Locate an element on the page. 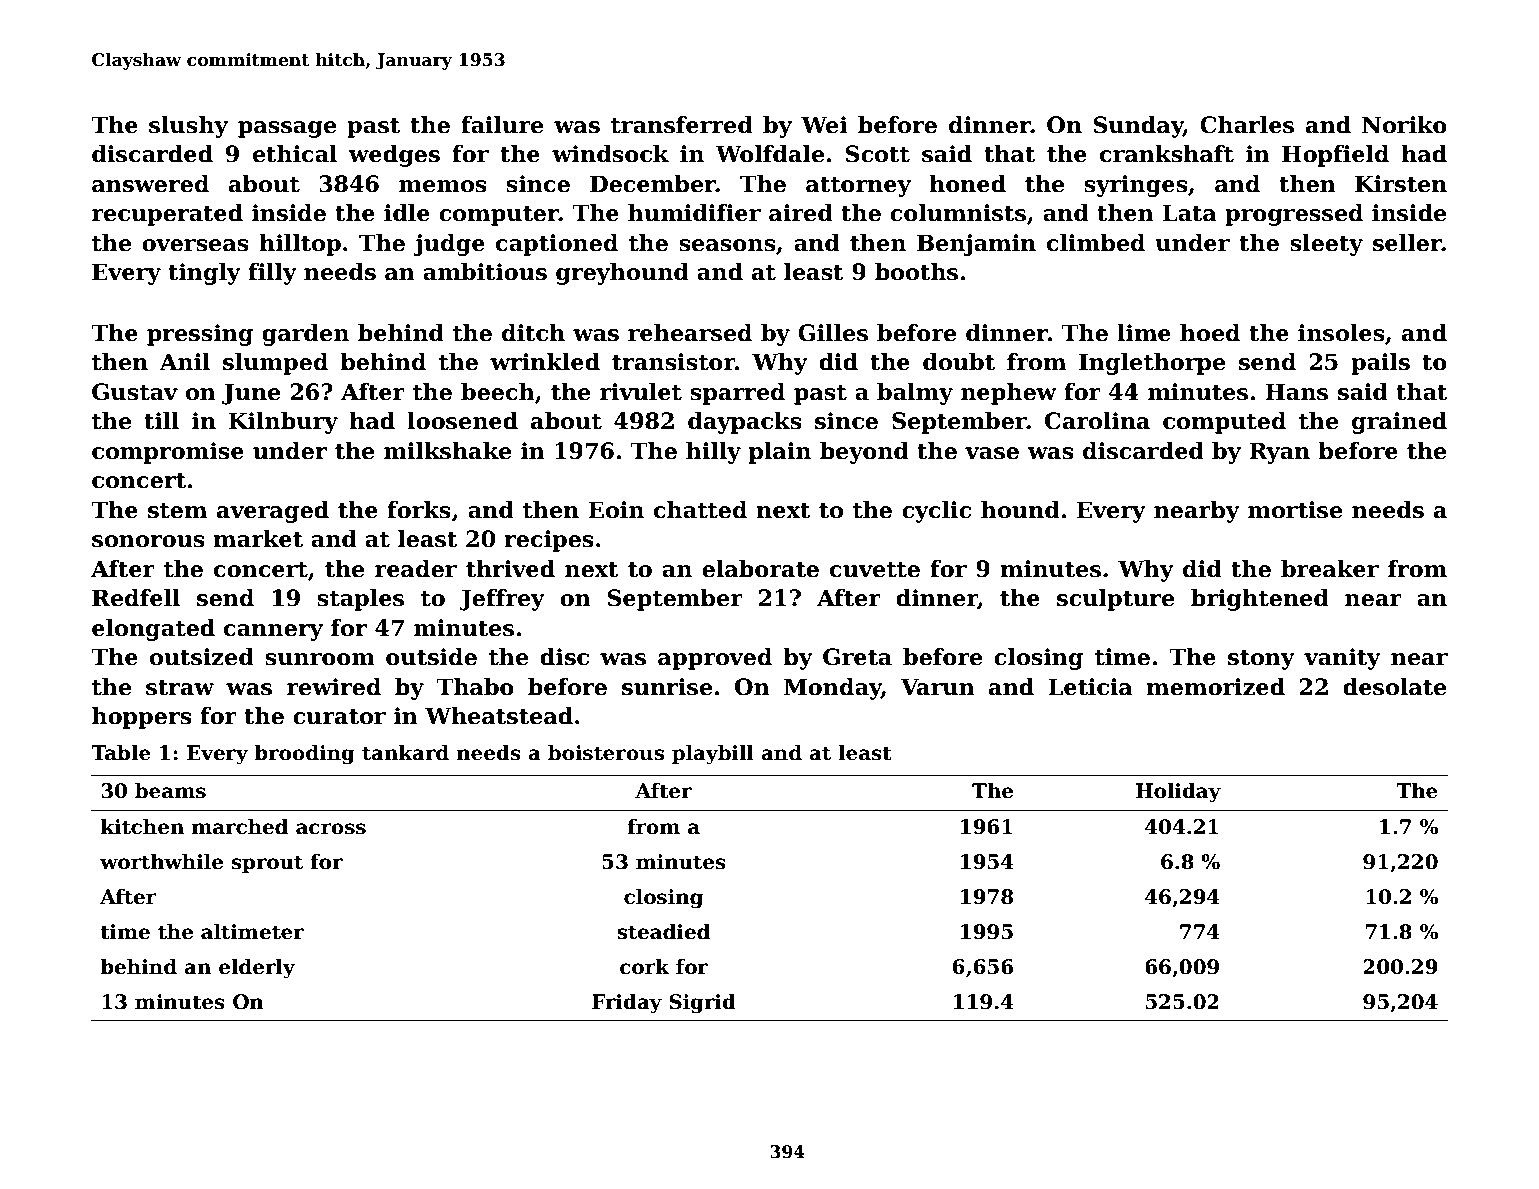 The image size is (1539, 1189). computed is located at coordinates (1224, 423).
